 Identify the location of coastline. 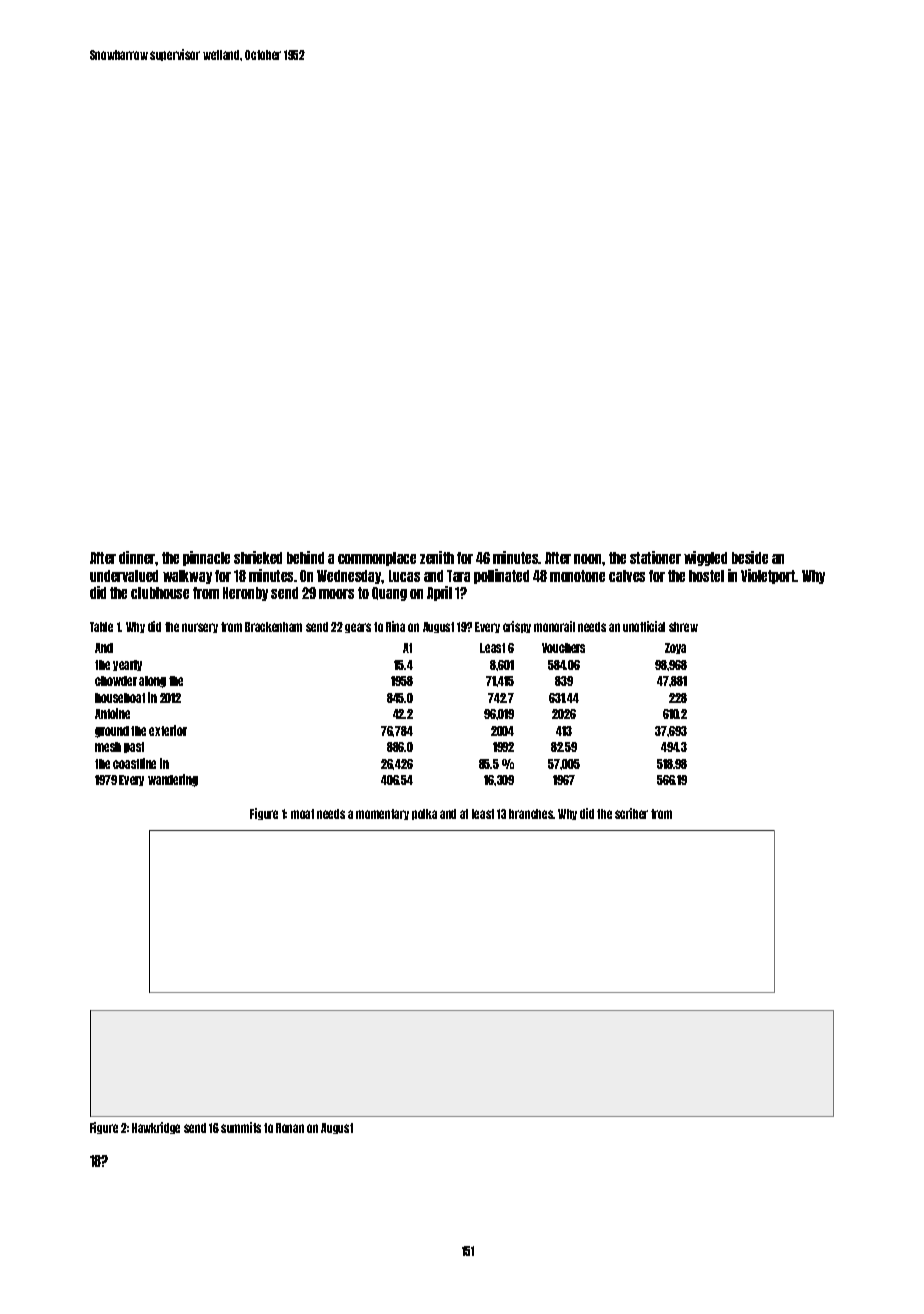
(134, 763).
